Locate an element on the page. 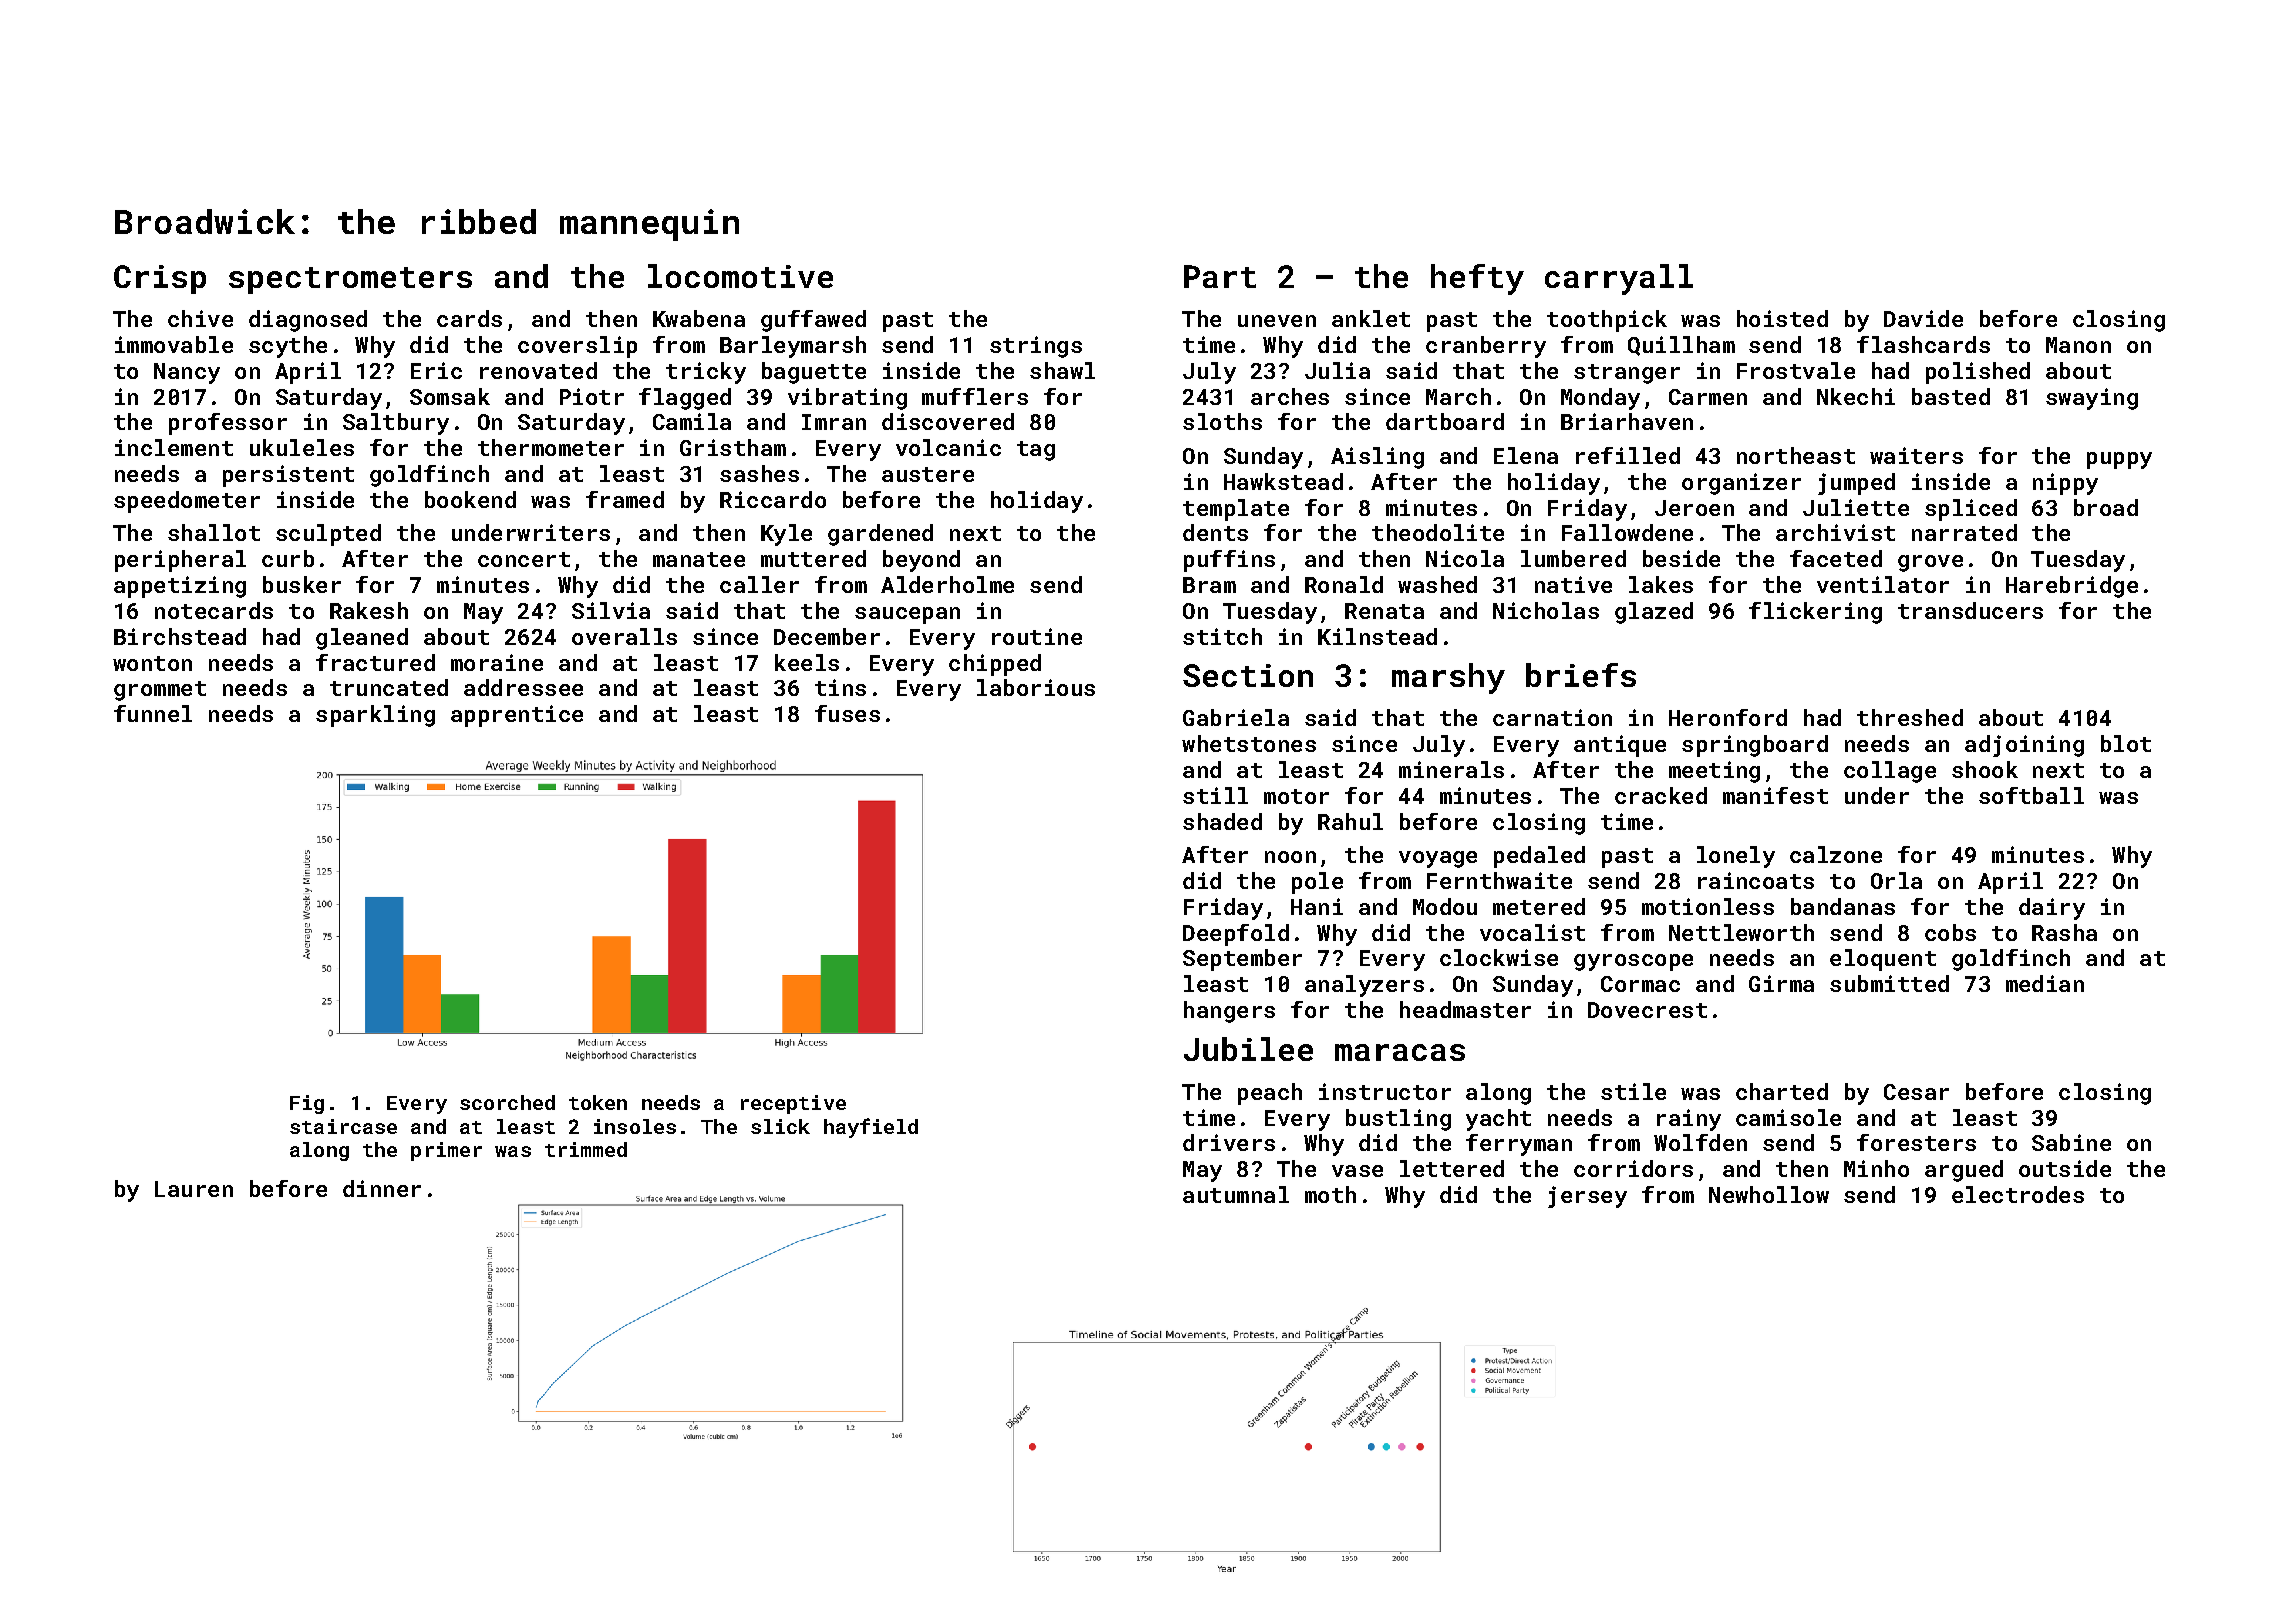 The image size is (2292, 1620). hefty is located at coordinates (1477, 279).
